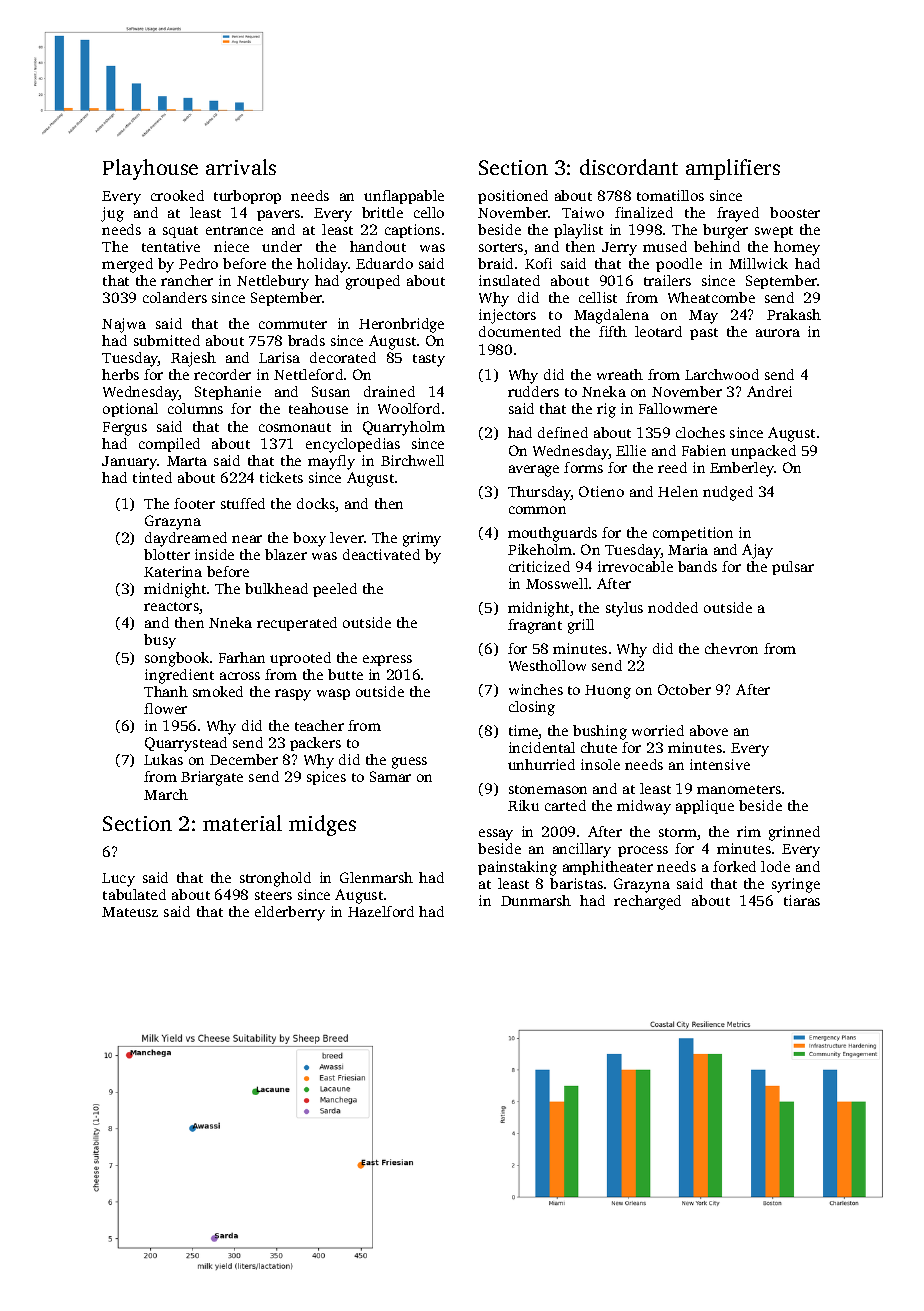 This page has height=1311, width=924. What do you see at coordinates (290, 913) in the page?
I see `elderberry` at bounding box center [290, 913].
